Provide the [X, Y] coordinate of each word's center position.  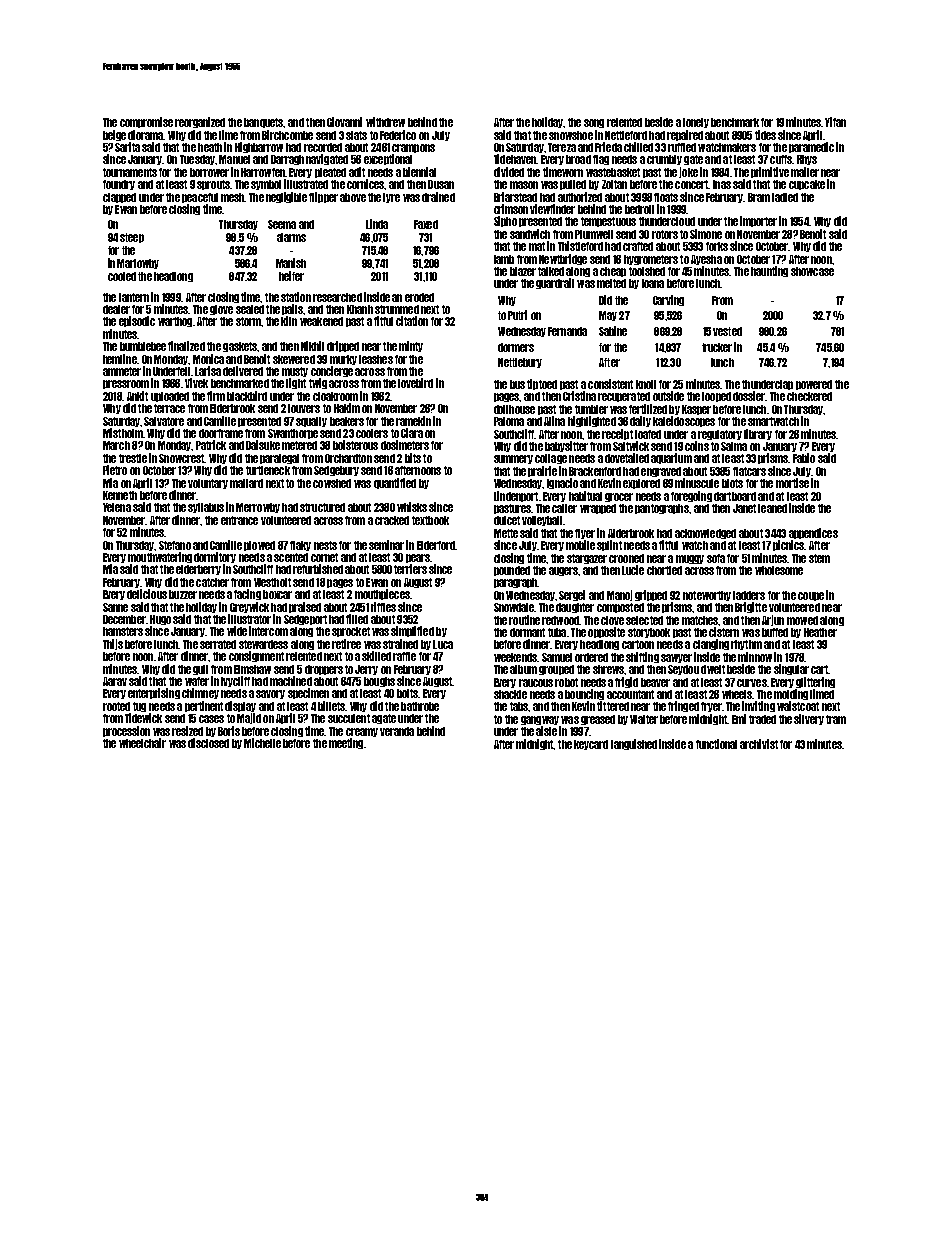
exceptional [388, 159]
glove [221, 310]
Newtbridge [563, 259]
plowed [259, 546]
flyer [585, 534]
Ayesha [706, 260]
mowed [802, 620]
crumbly [664, 160]
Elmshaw [252, 669]
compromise [146, 122]
